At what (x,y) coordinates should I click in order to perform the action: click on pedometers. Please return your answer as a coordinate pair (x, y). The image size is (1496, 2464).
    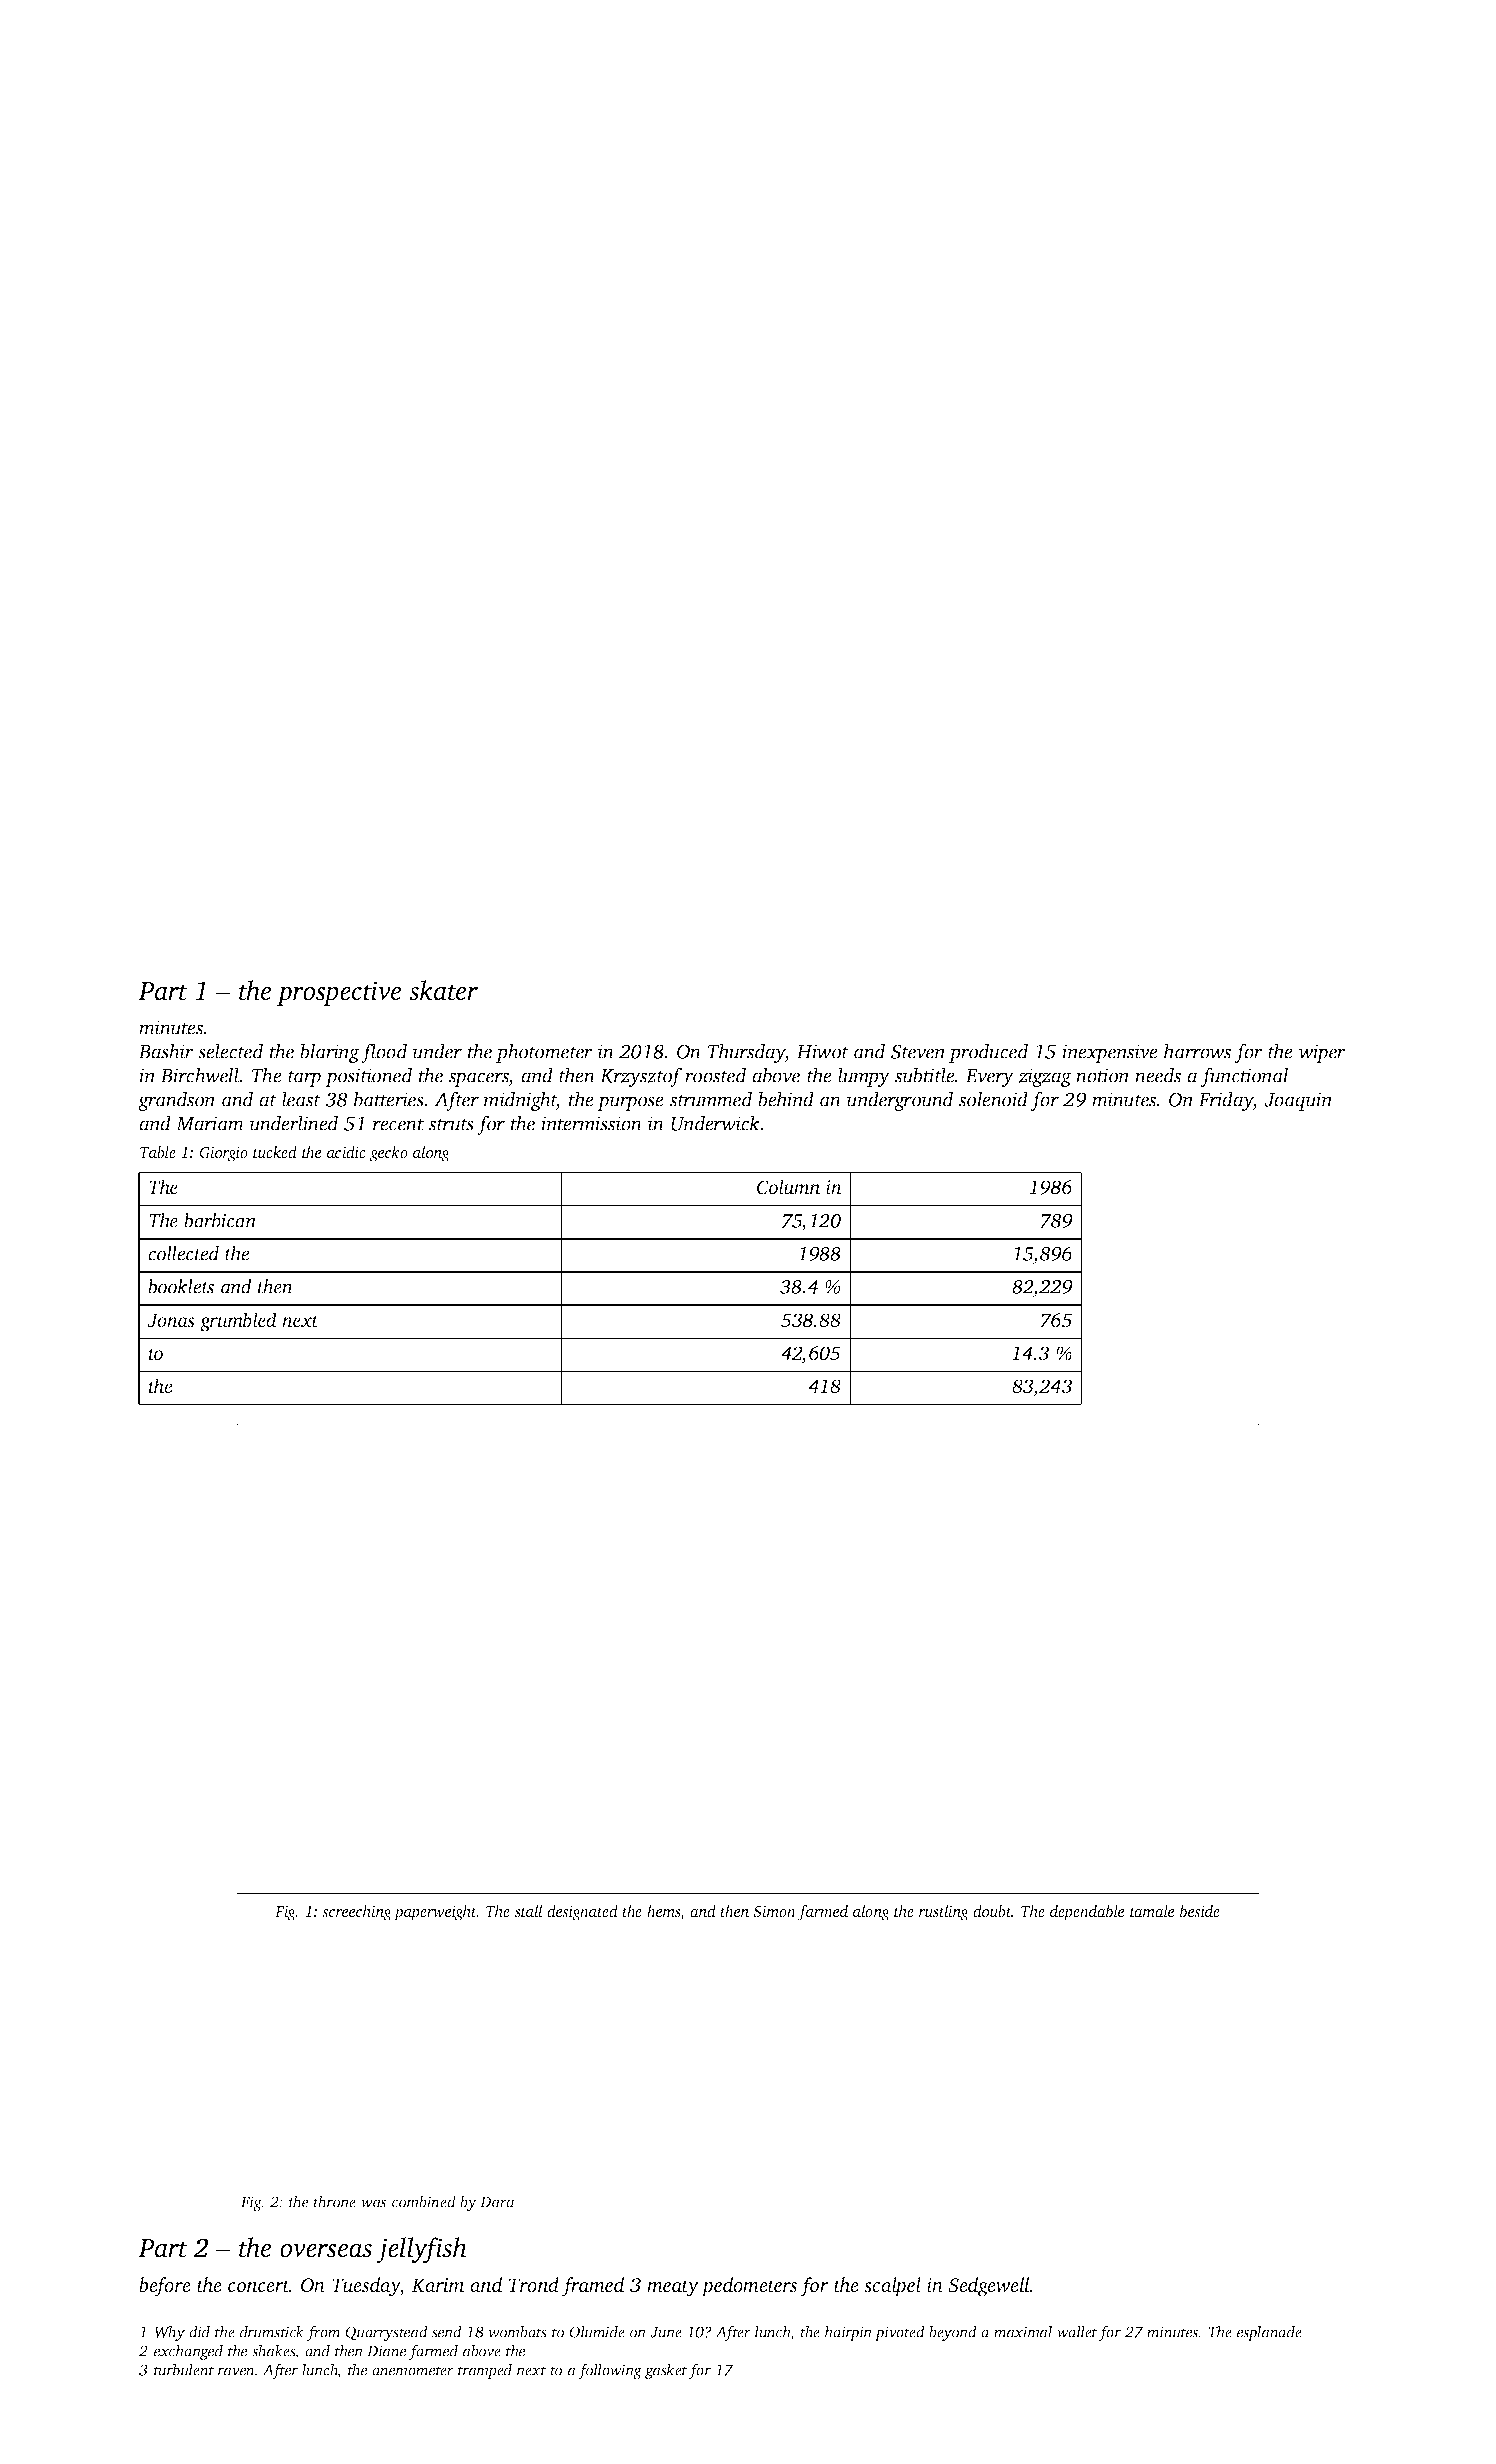
    Looking at the image, I should click on (749, 2287).
